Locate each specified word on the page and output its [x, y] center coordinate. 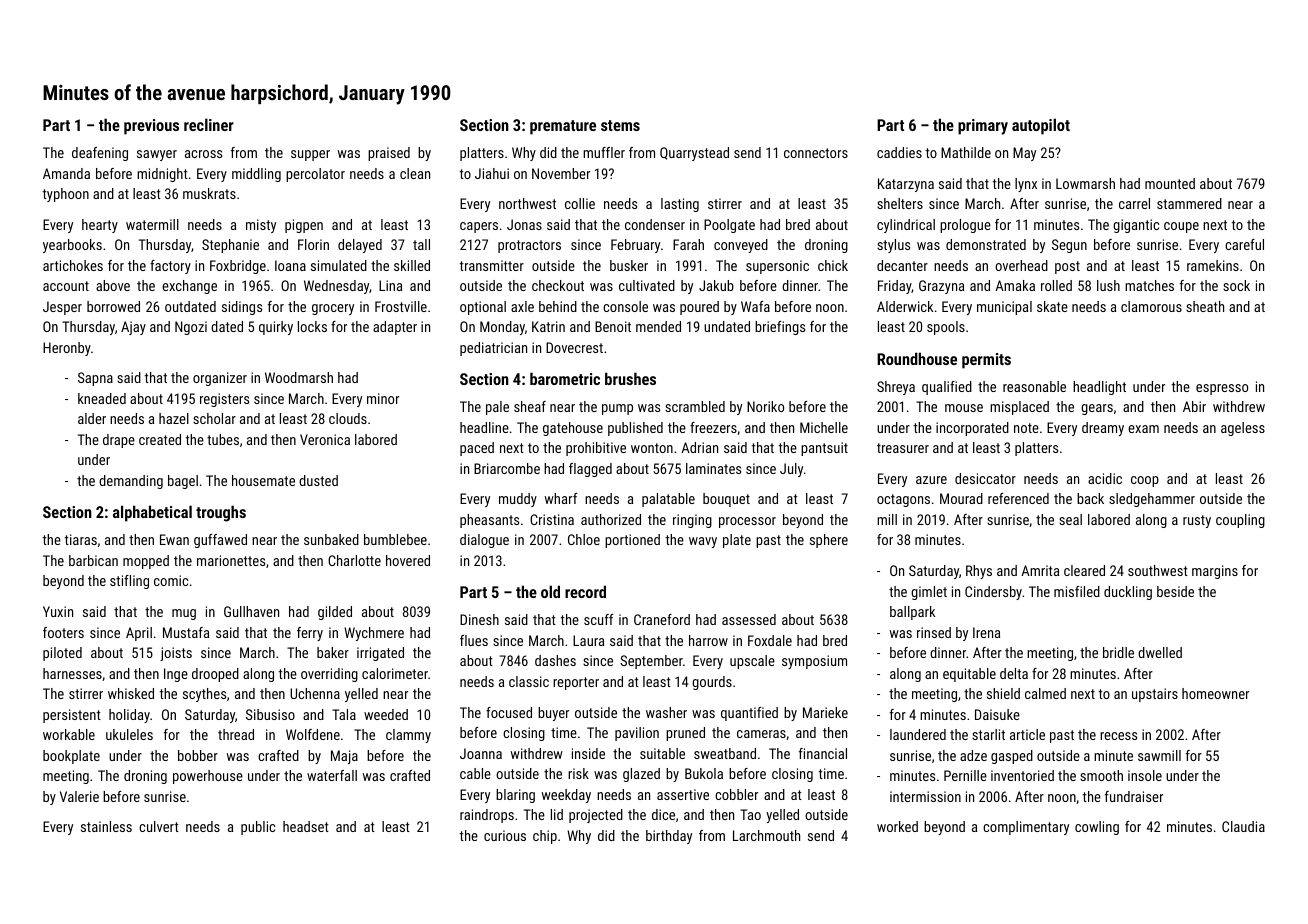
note [1026, 428]
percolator [315, 175]
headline [484, 427]
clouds [348, 418]
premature [563, 127]
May [1024, 154]
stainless [106, 826]
